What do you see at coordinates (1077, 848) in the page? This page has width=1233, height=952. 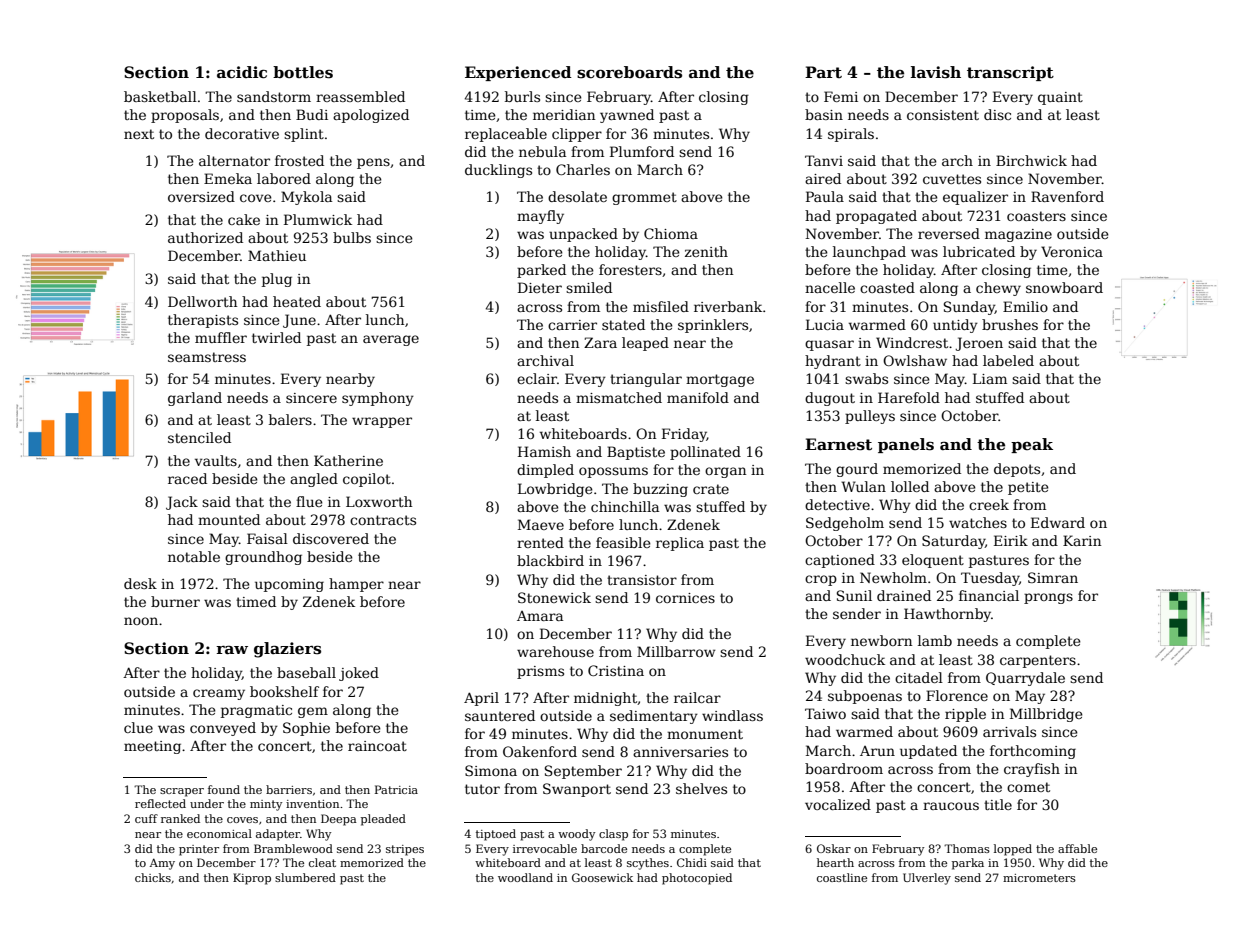 I see `affable` at bounding box center [1077, 848].
